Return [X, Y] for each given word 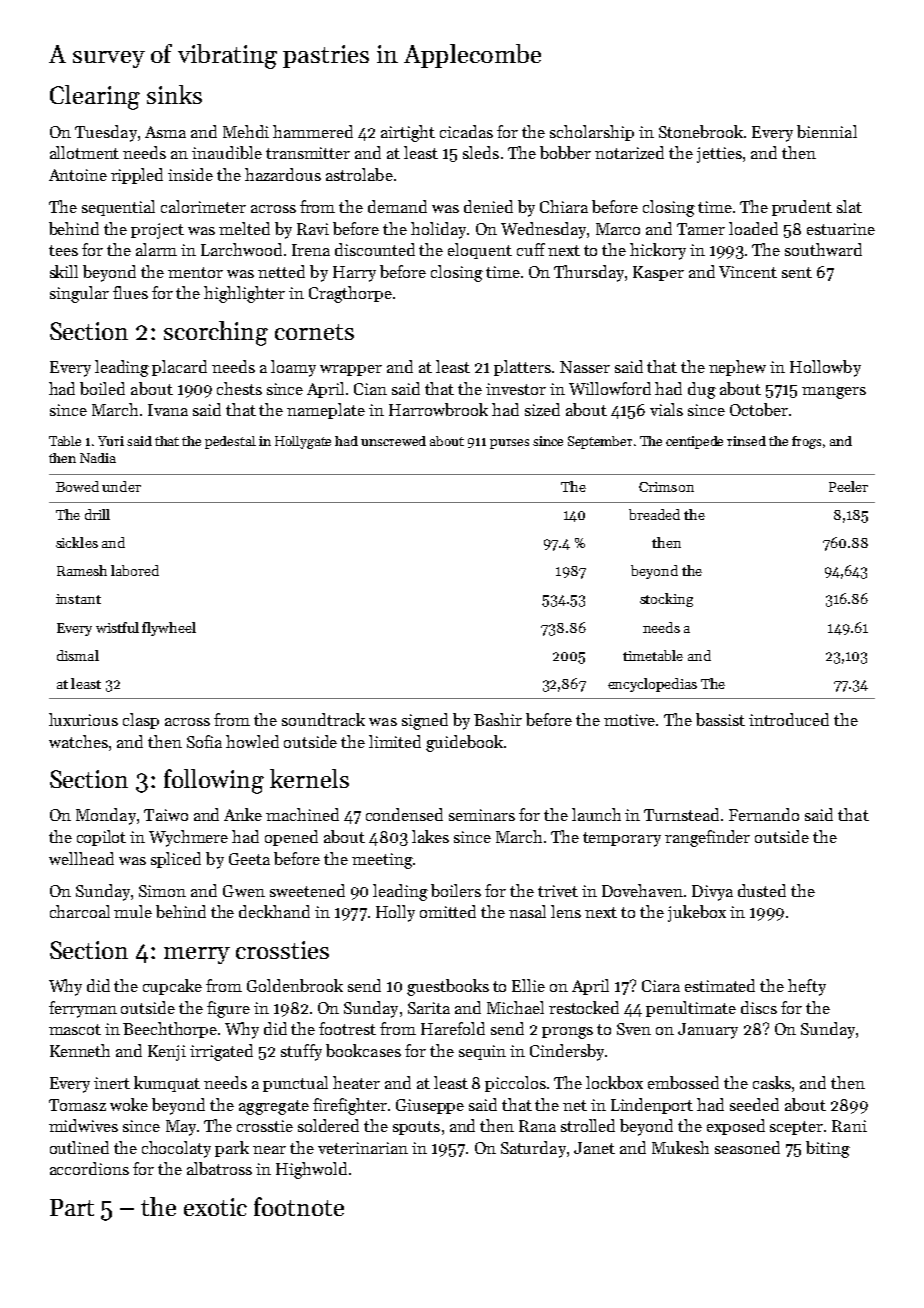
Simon [162, 891]
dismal [78, 655]
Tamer [701, 229]
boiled [102, 388]
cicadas [466, 131]
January [708, 1031]
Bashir [498, 719]
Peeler [848, 486]
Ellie [528, 985]
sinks [174, 94]
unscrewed [393, 441]
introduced [789, 719]
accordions [89, 1168]
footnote [299, 1206]
